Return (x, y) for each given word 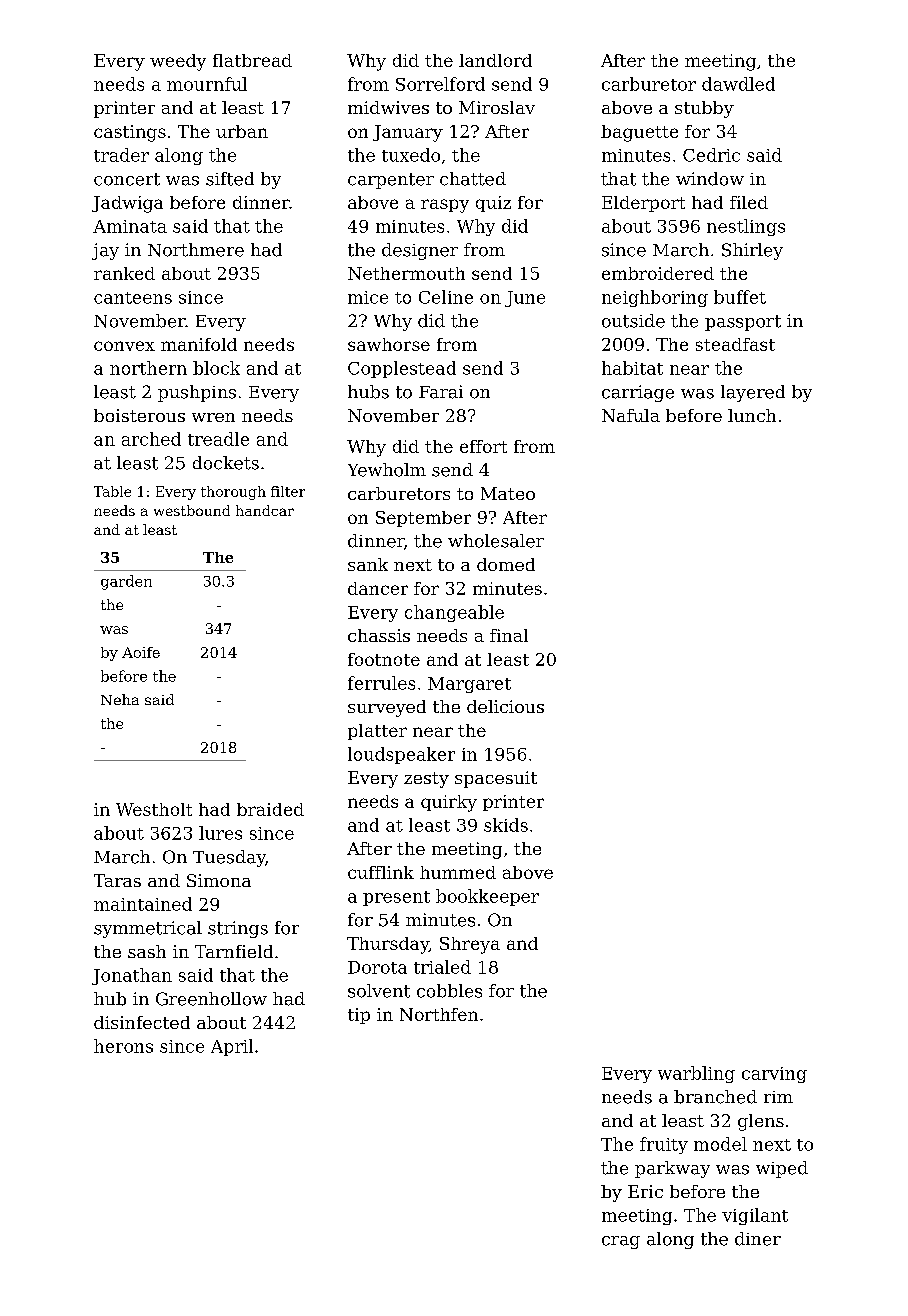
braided (270, 809)
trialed (442, 967)
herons (123, 1046)
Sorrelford (440, 84)
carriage (638, 393)
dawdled (738, 84)
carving (774, 1075)
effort (483, 446)
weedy (178, 62)
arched (151, 439)
